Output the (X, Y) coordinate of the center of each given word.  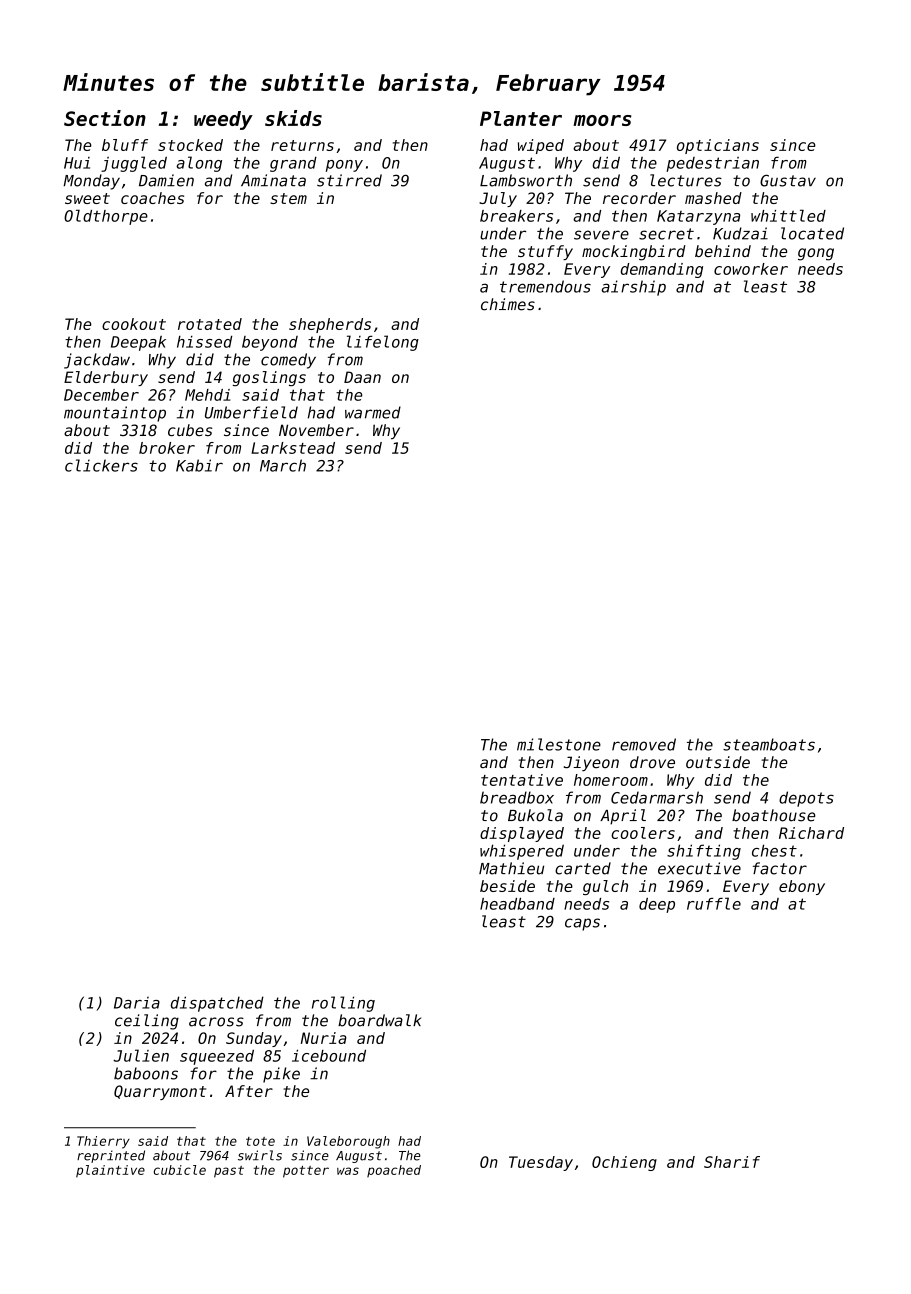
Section (105, 118)
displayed (522, 834)
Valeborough (348, 1142)
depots (806, 799)
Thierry (103, 1142)
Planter (521, 118)
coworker (751, 269)
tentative (522, 780)
